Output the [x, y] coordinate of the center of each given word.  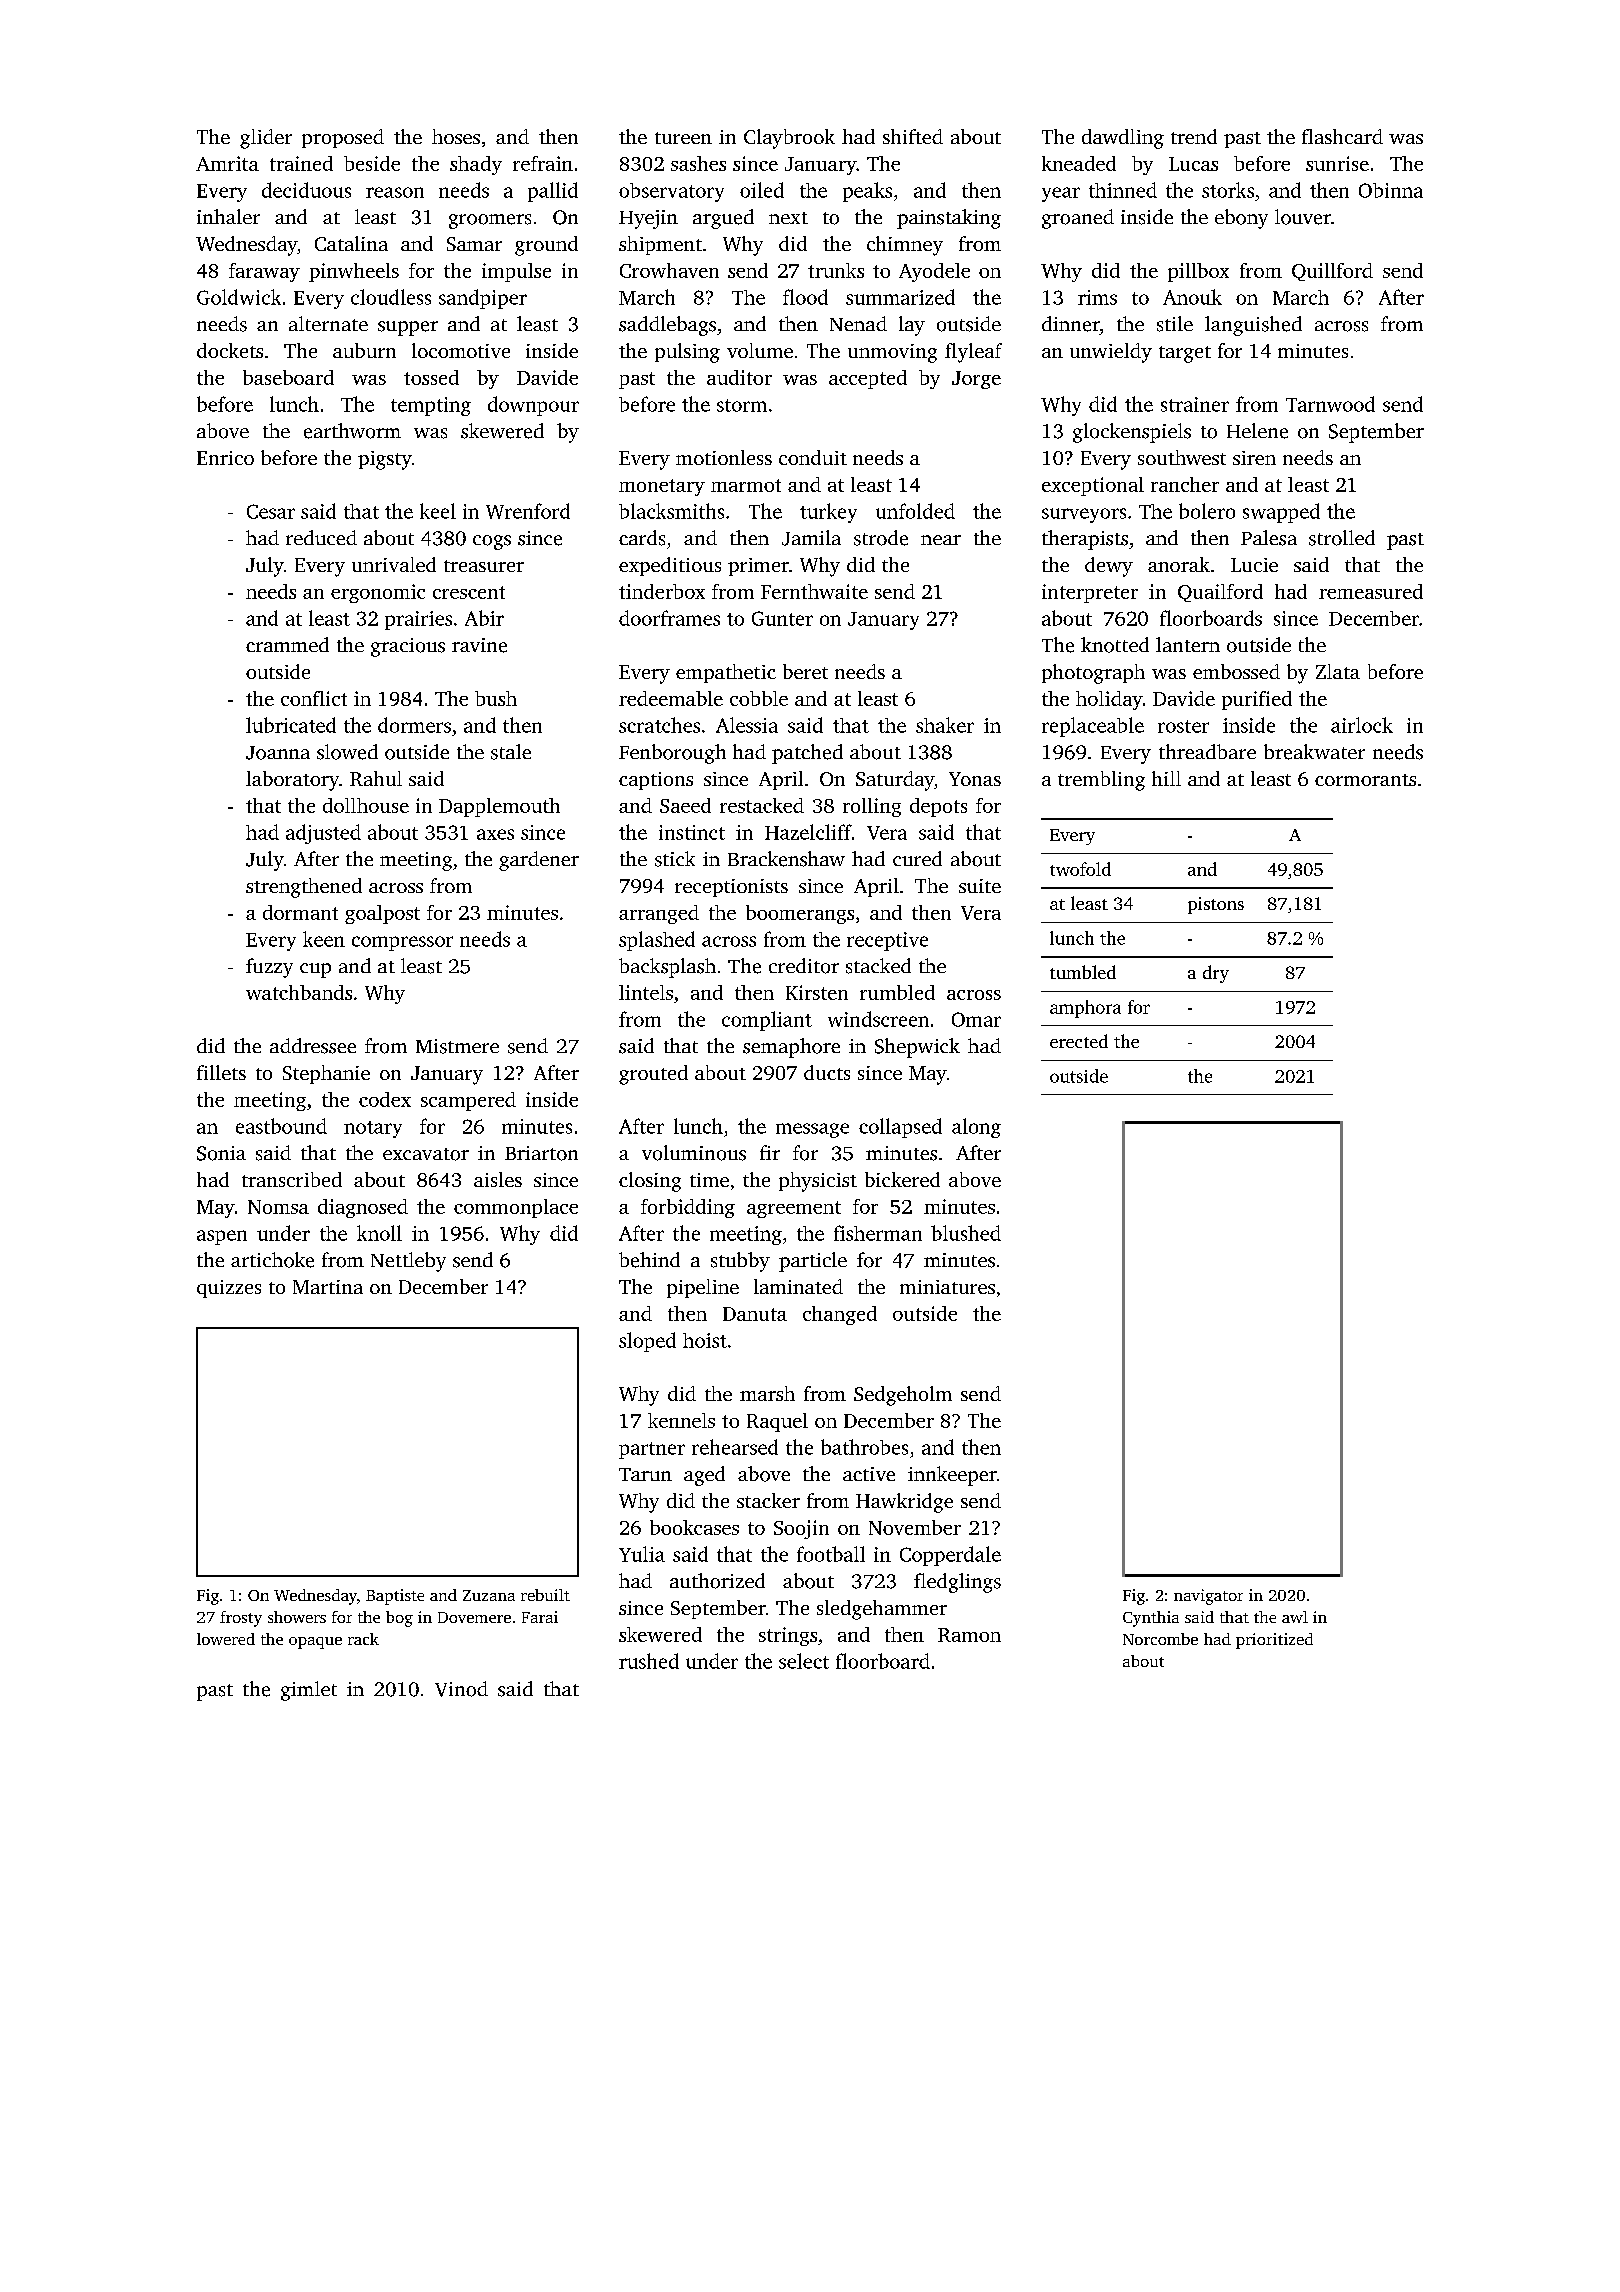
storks [1228, 190]
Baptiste [395, 1597]
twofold [1080, 869]
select [804, 1661]
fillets [221, 1072]
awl [1295, 1617]
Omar [976, 1019]
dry [1216, 974]
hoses [456, 136]
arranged [659, 914]
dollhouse [366, 805]
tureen [683, 138]
